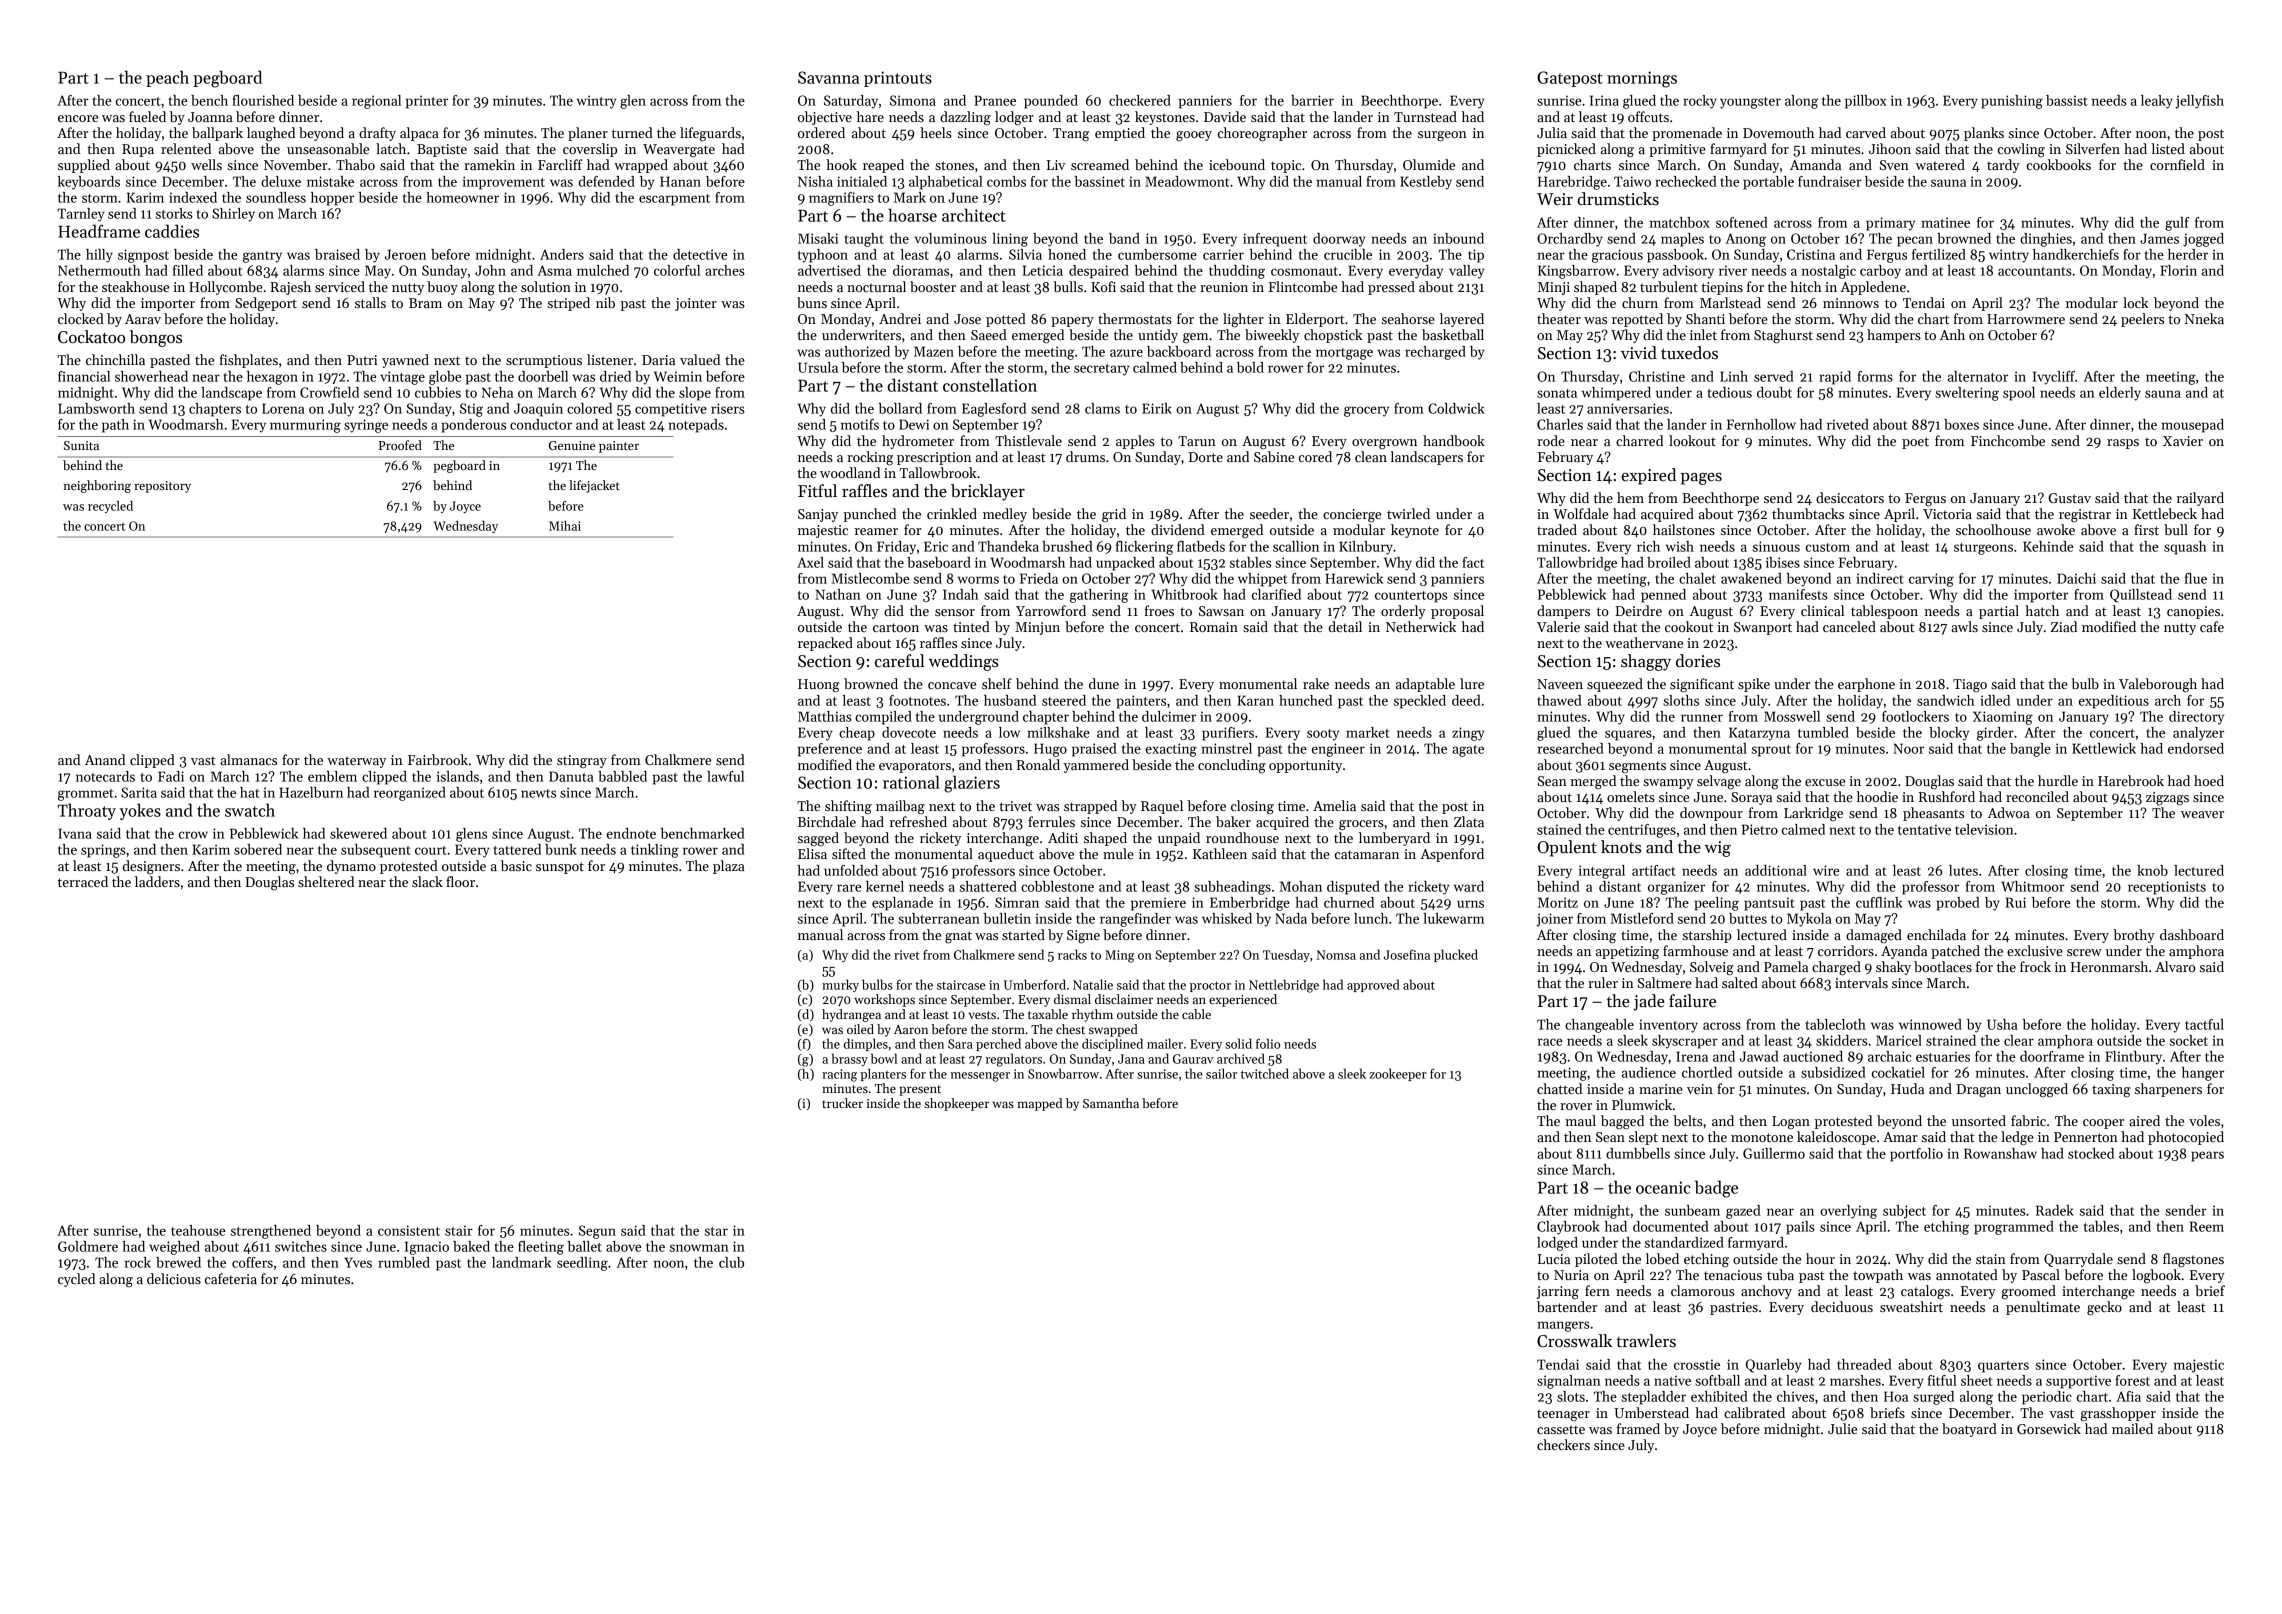 The image size is (2282, 1614). I want to click on Ivana, so click(75, 833).
